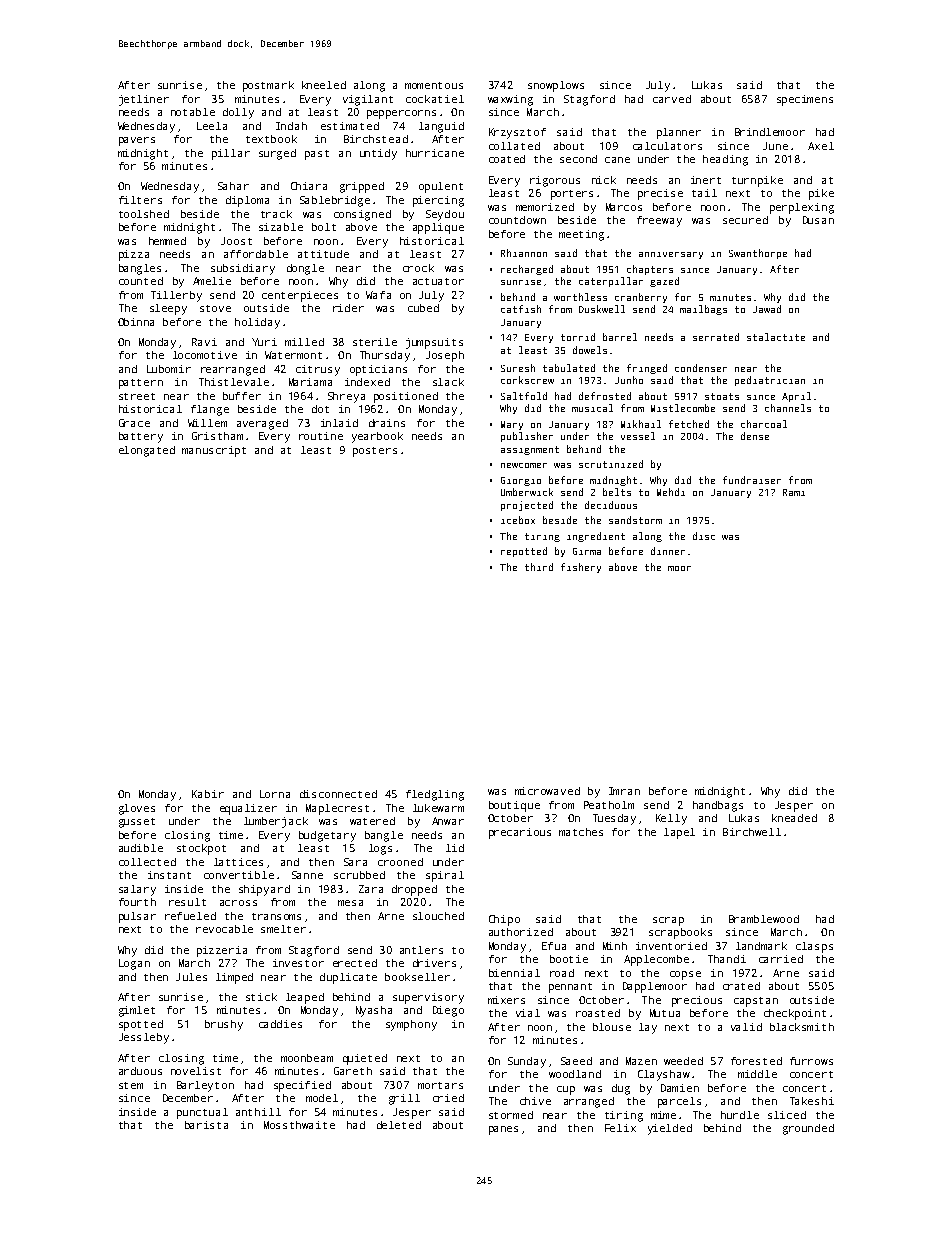  What do you see at coordinates (514, 973) in the screenshot?
I see `biennial` at bounding box center [514, 973].
